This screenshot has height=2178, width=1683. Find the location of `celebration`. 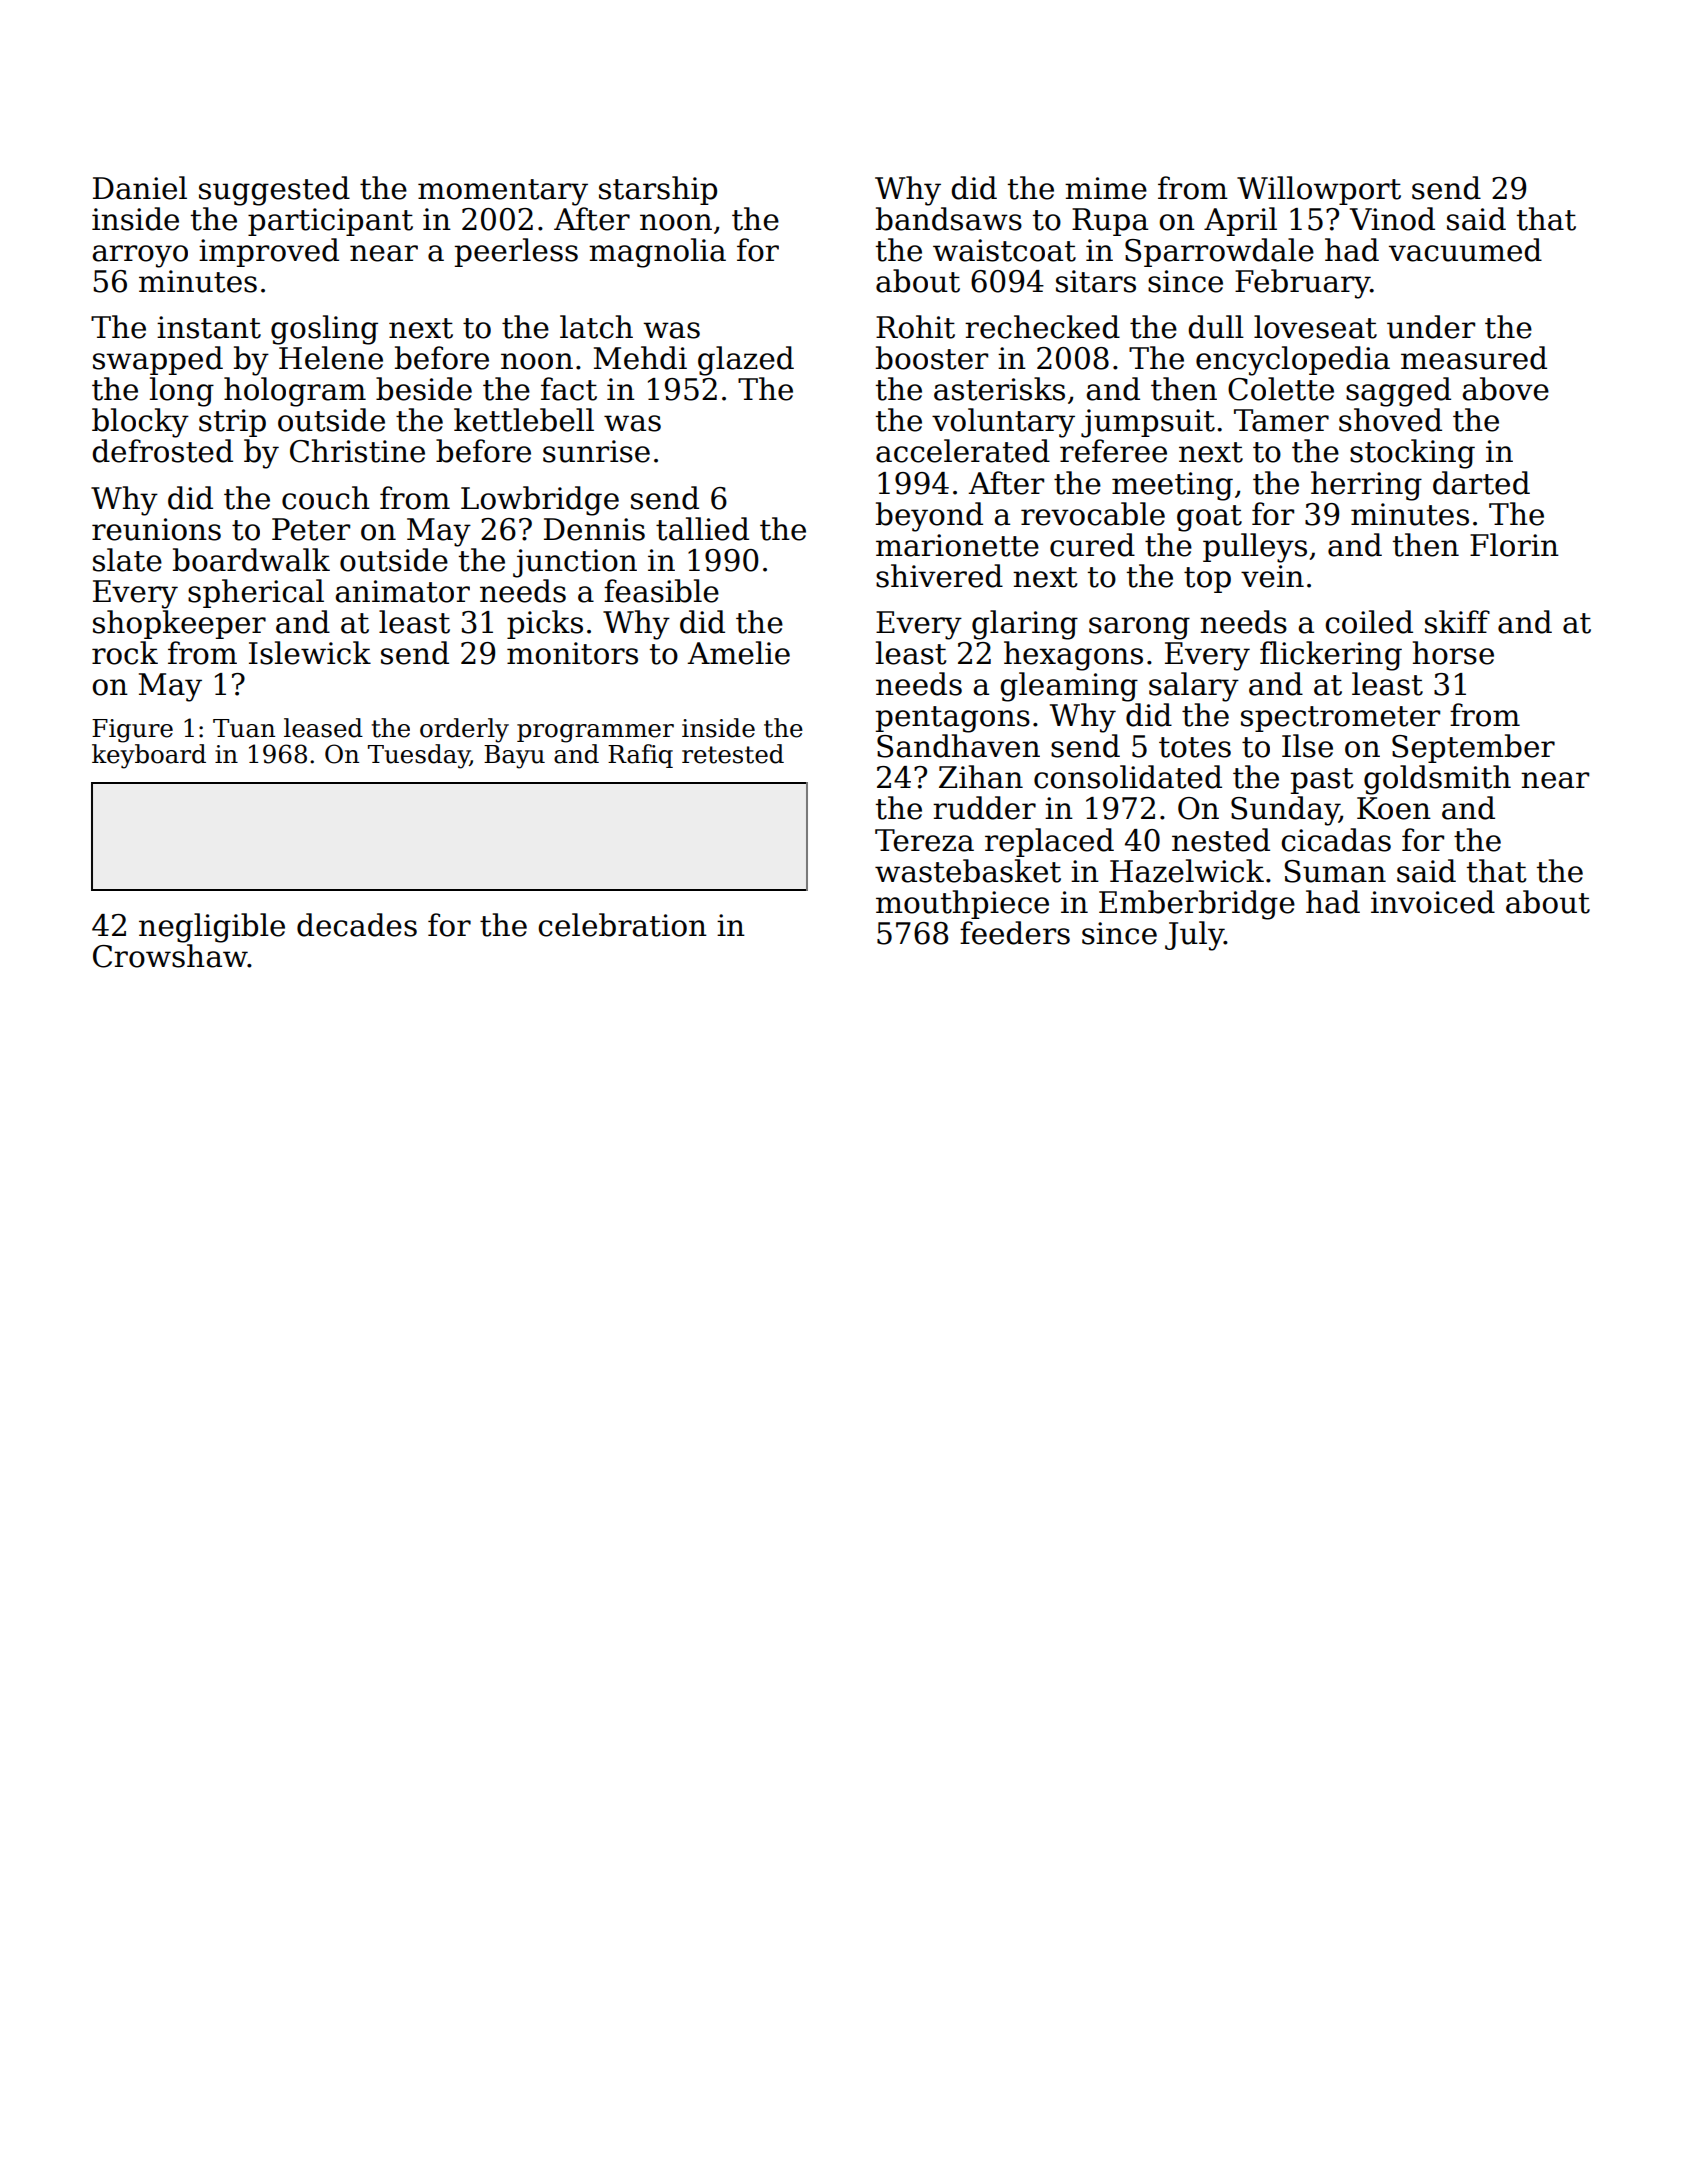

celebration is located at coordinates (622, 925).
